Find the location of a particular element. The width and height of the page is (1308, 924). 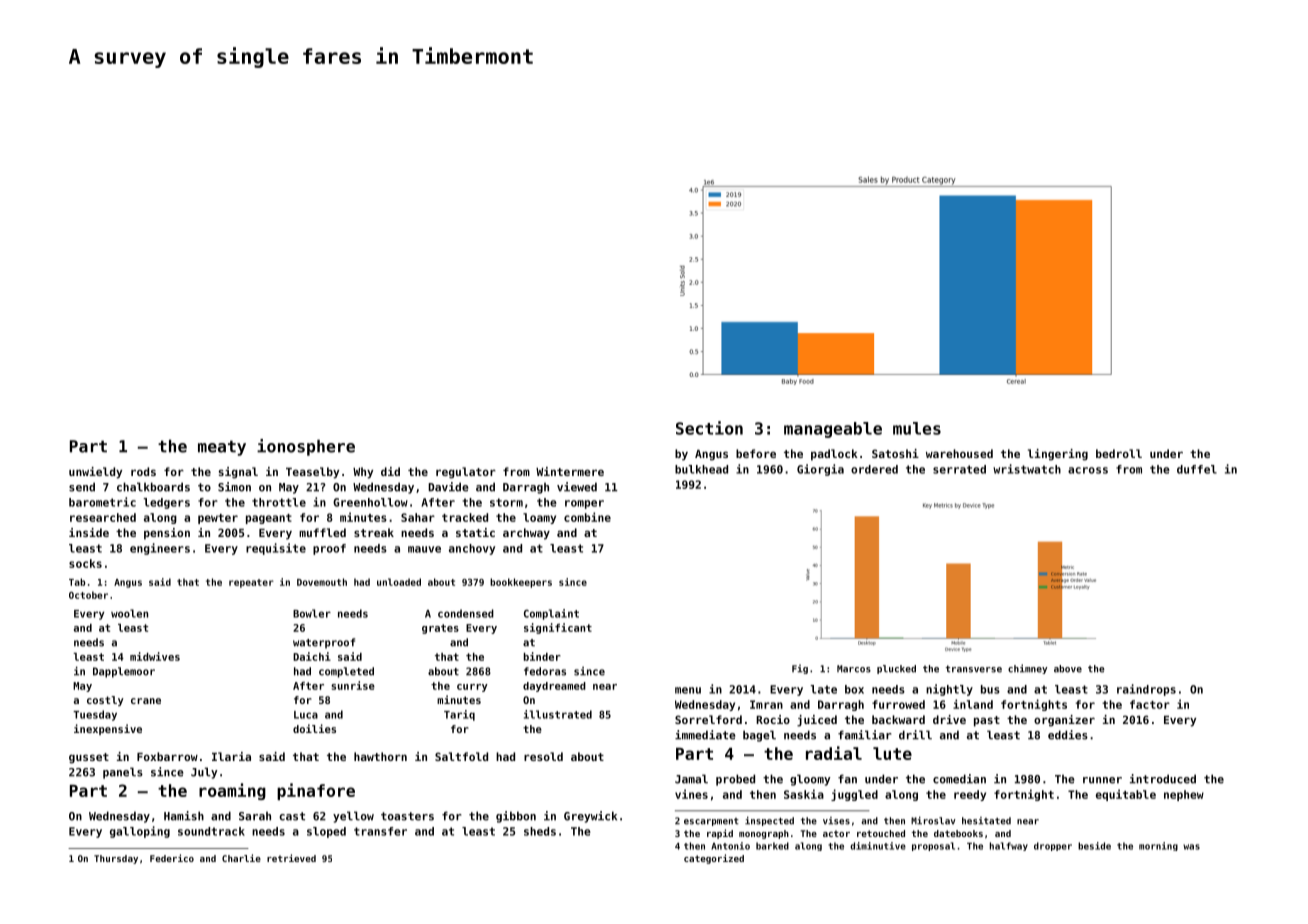

soundtrack is located at coordinates (211, 831).
